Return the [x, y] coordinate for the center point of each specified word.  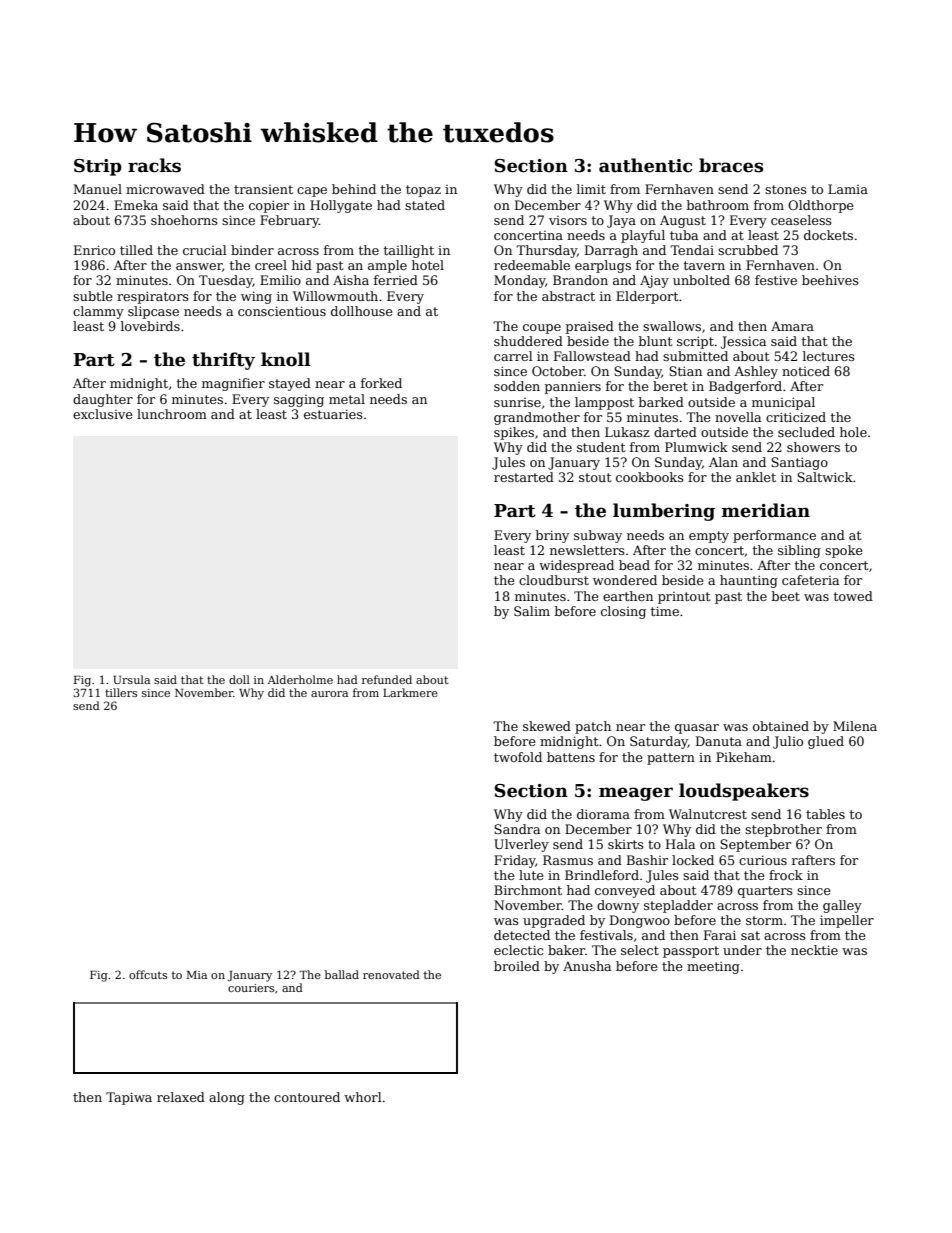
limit [591, 189]
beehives [830, 280]
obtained [781, 726]
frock [786, 875]
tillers [121, 692]
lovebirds [150, 326]
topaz [423, 191]
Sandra [517, 829]
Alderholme [300, 679]
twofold [518, 757]
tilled [136, 250]
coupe [542, 329]
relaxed [181, 1097]
